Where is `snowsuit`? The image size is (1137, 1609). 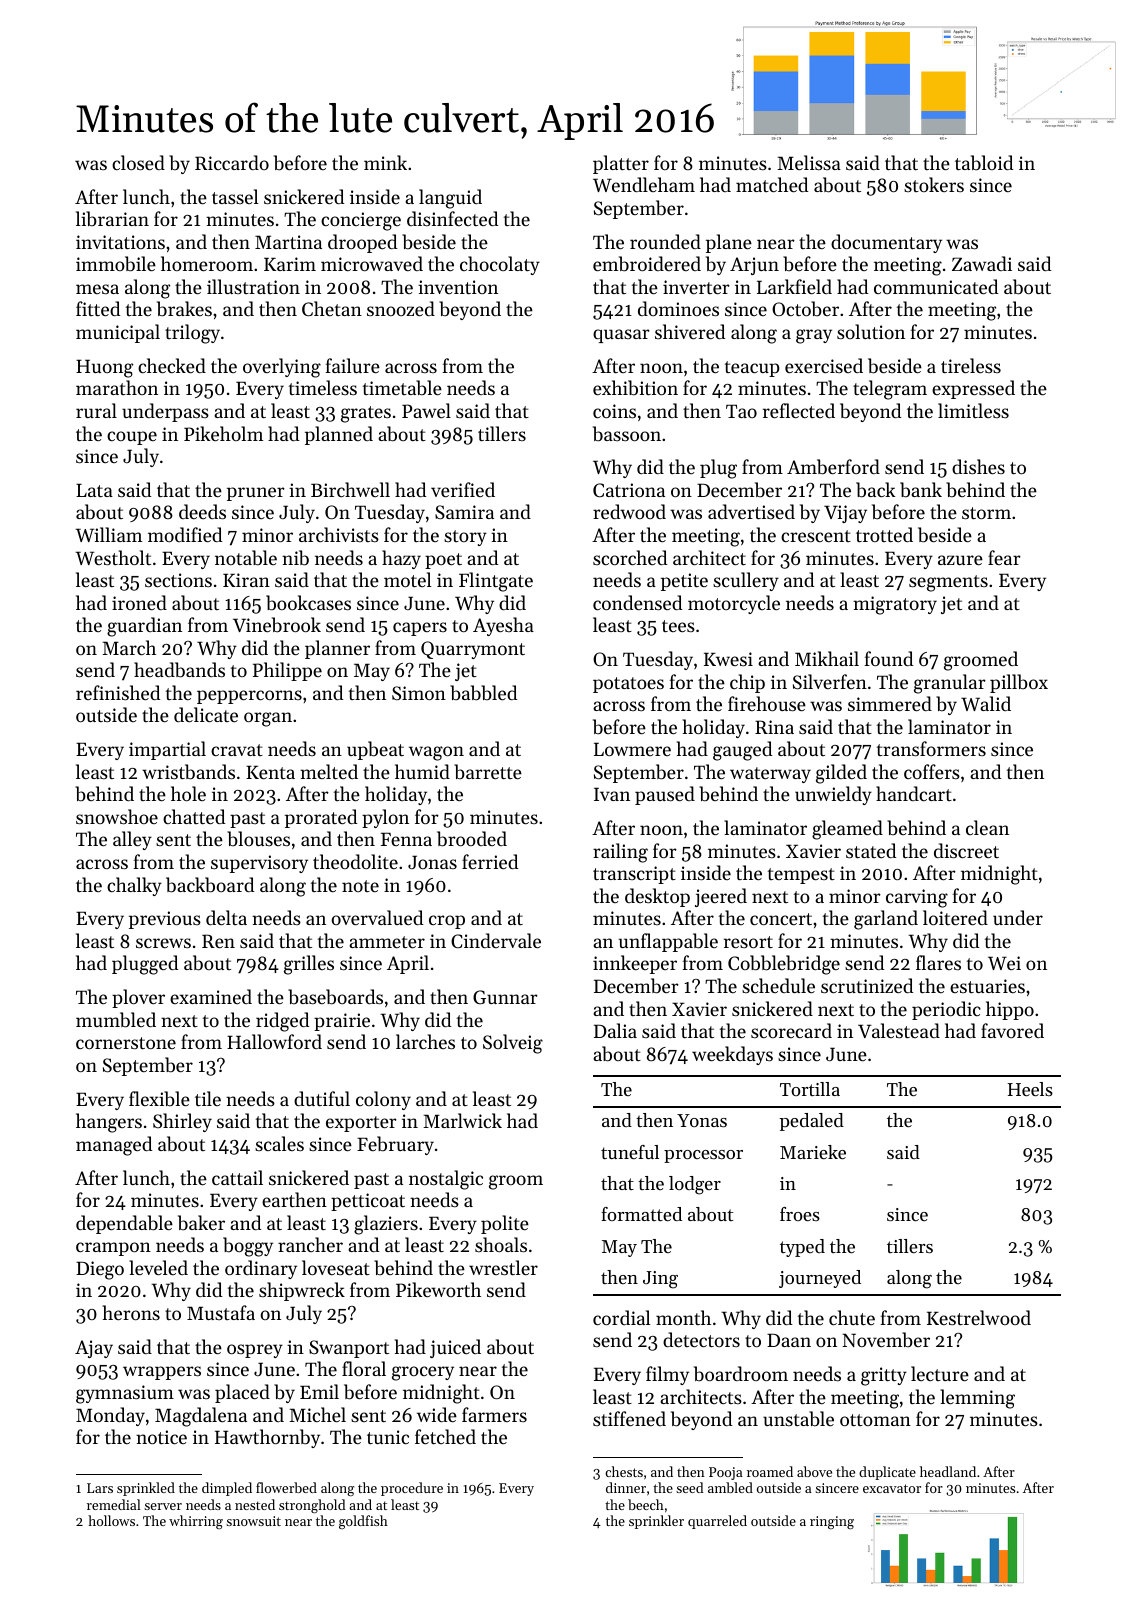 snowsuit is located at coordinates (253, 1521).
